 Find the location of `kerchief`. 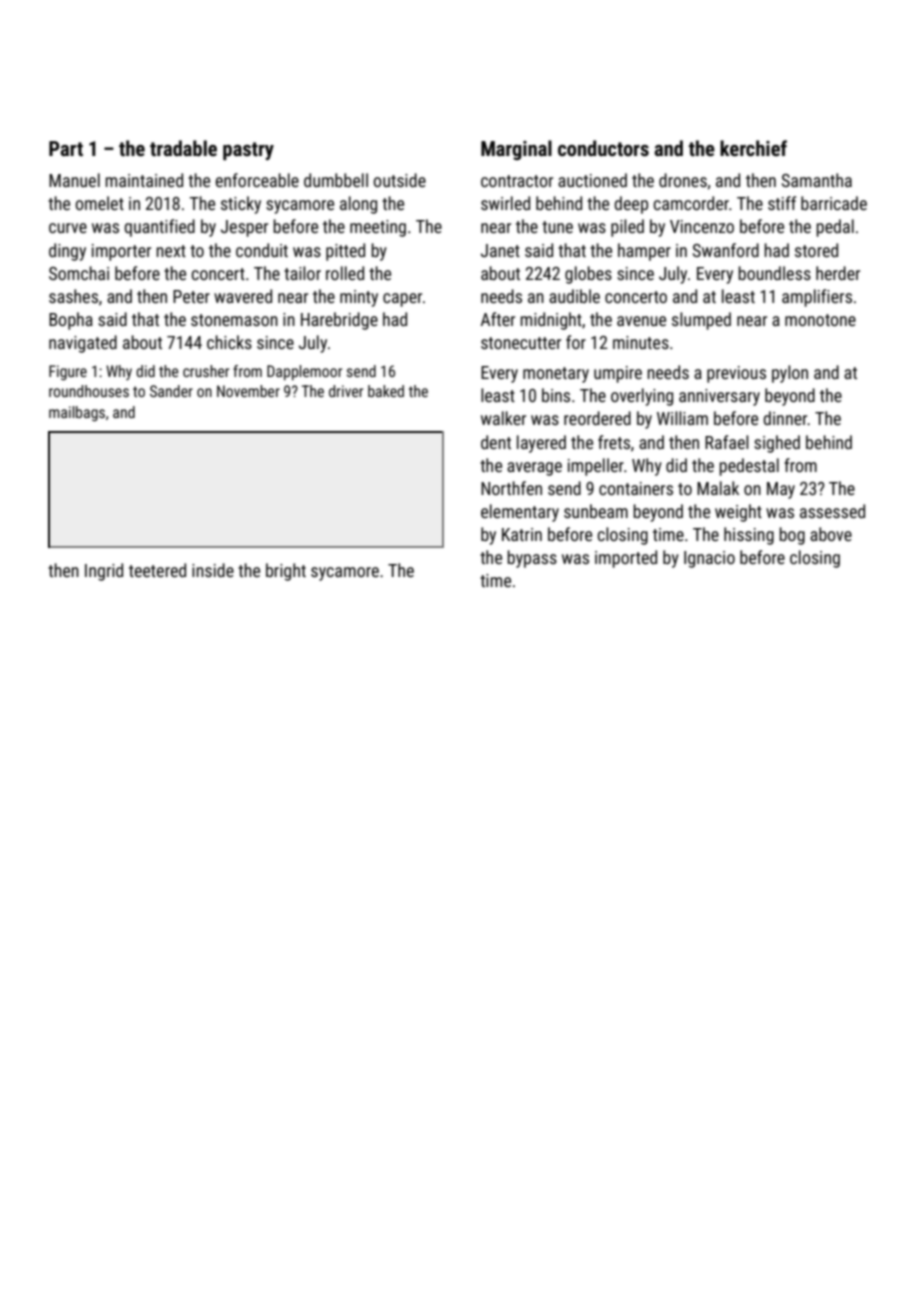

kerchief is located at coordinates (753, 148).
